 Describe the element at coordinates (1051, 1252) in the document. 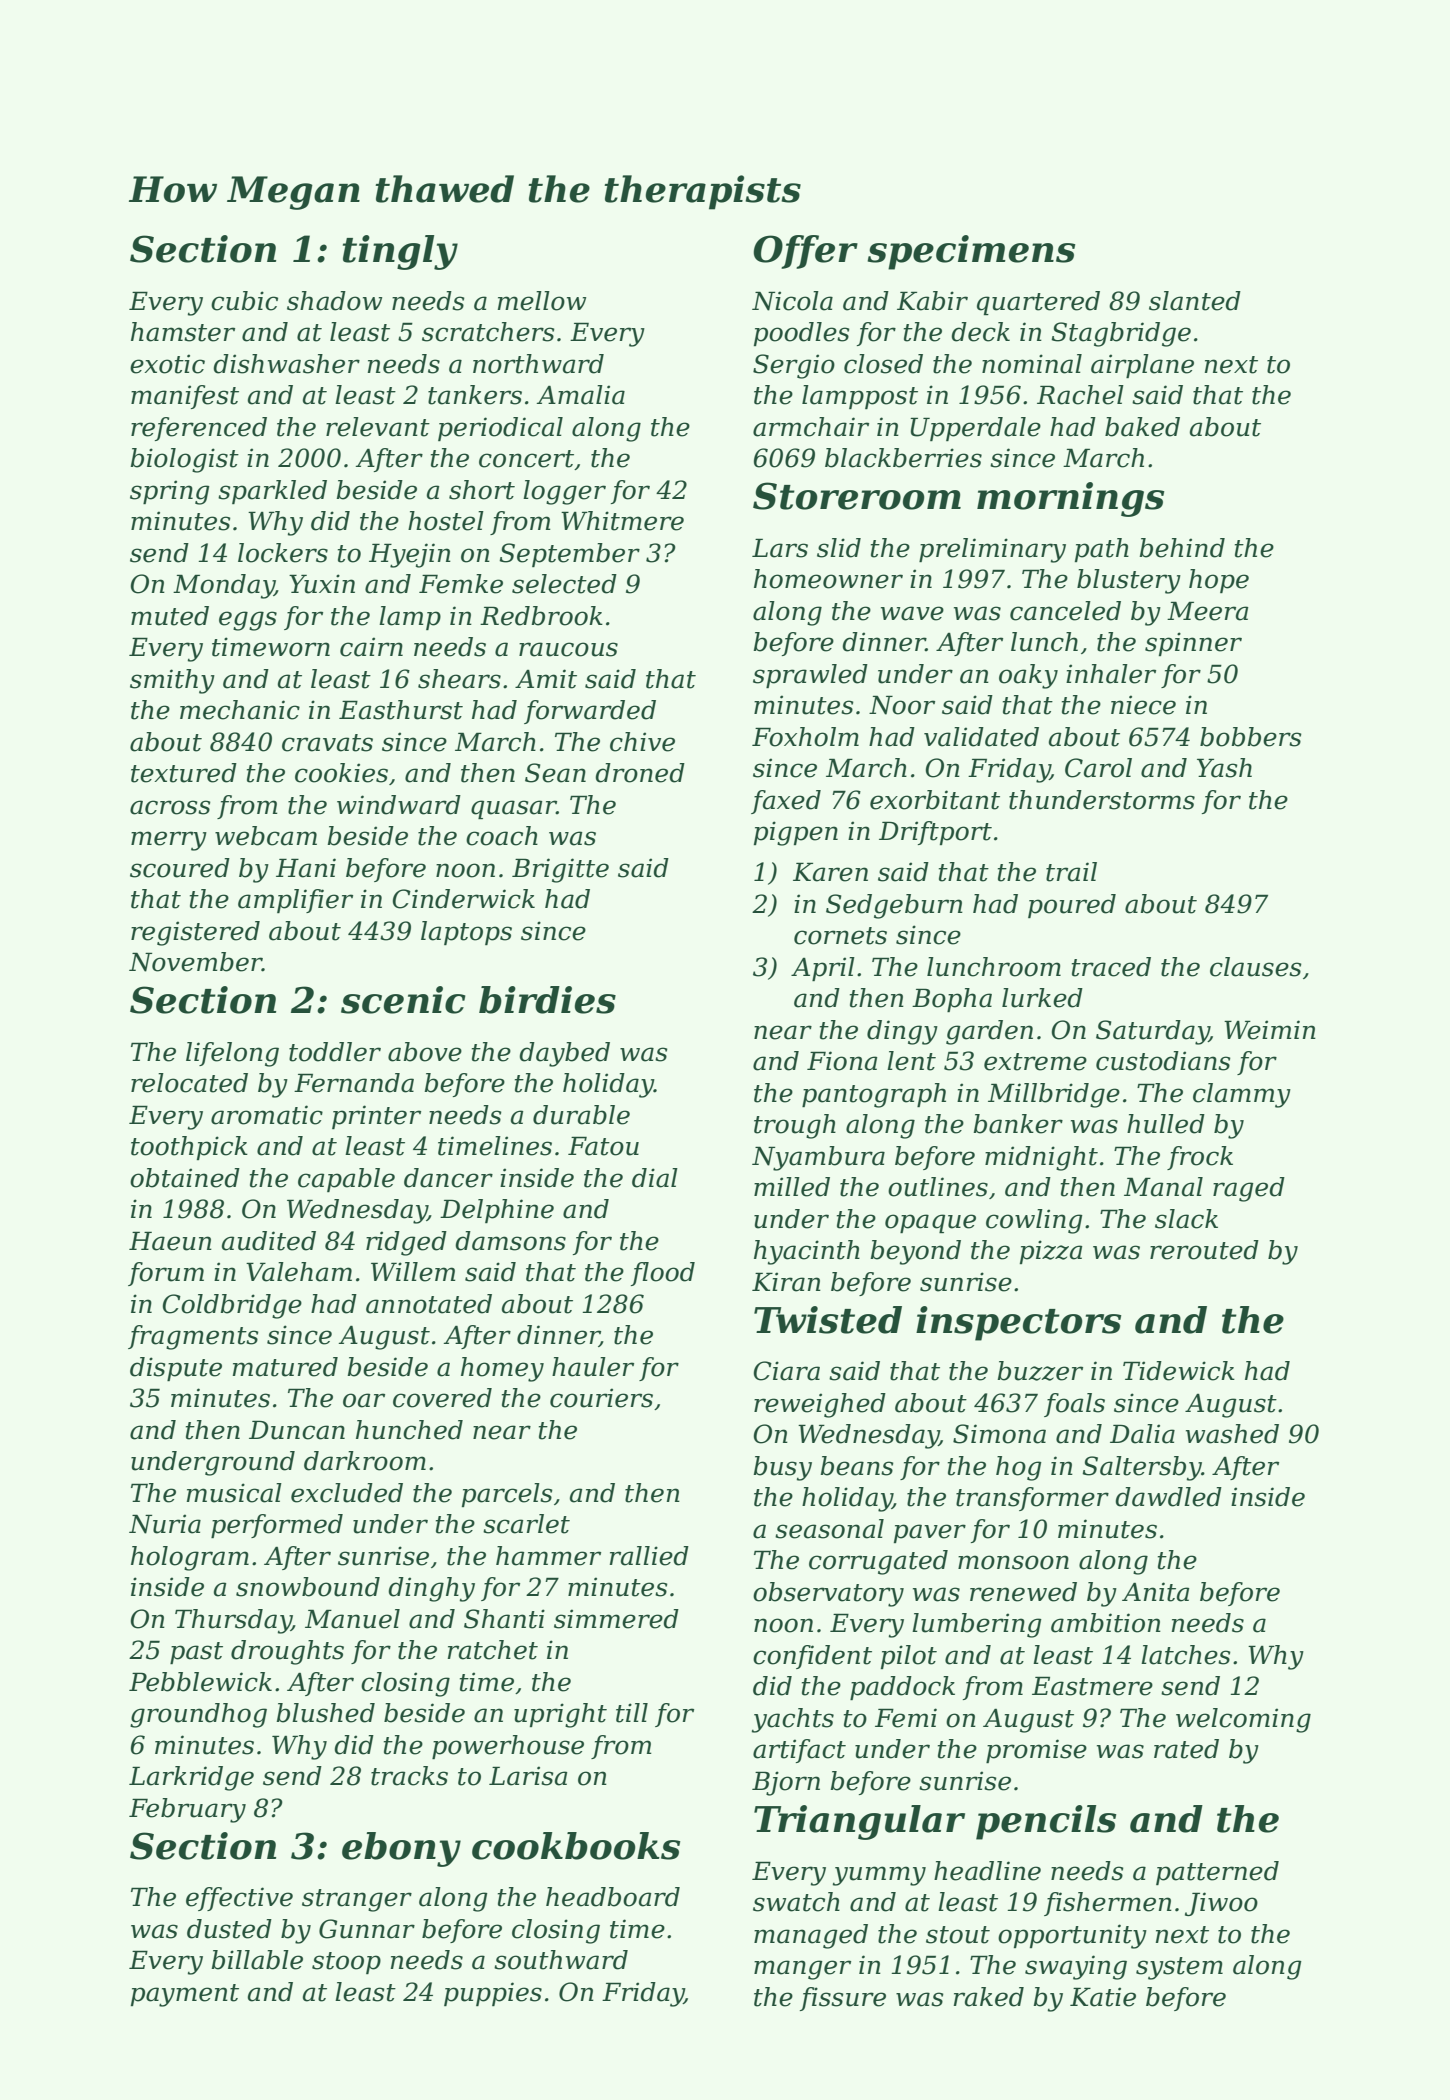

I see `pizza` at that location.
